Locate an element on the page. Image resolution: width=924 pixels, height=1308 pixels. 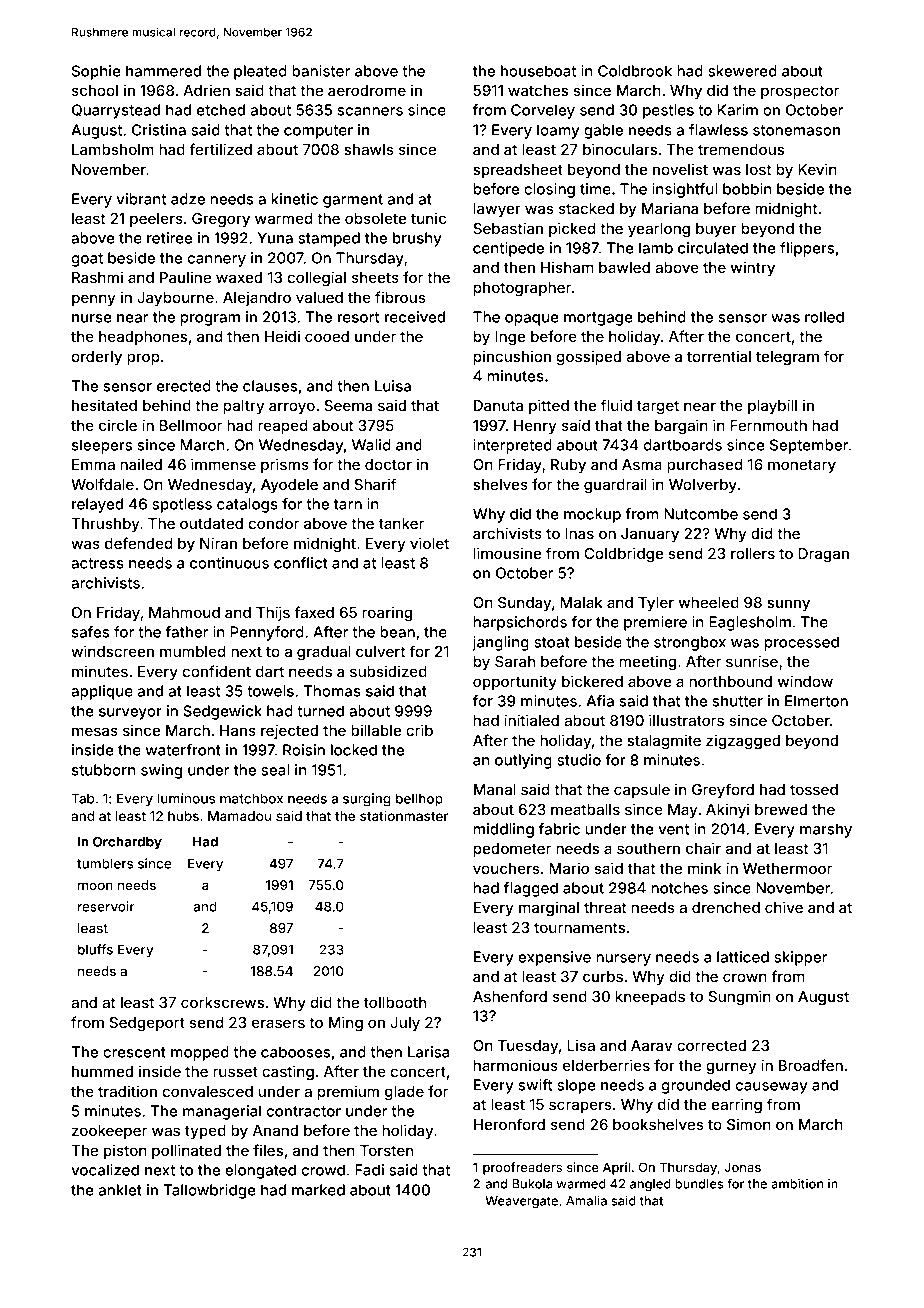
typed is located at coordinates (205, 1132).
